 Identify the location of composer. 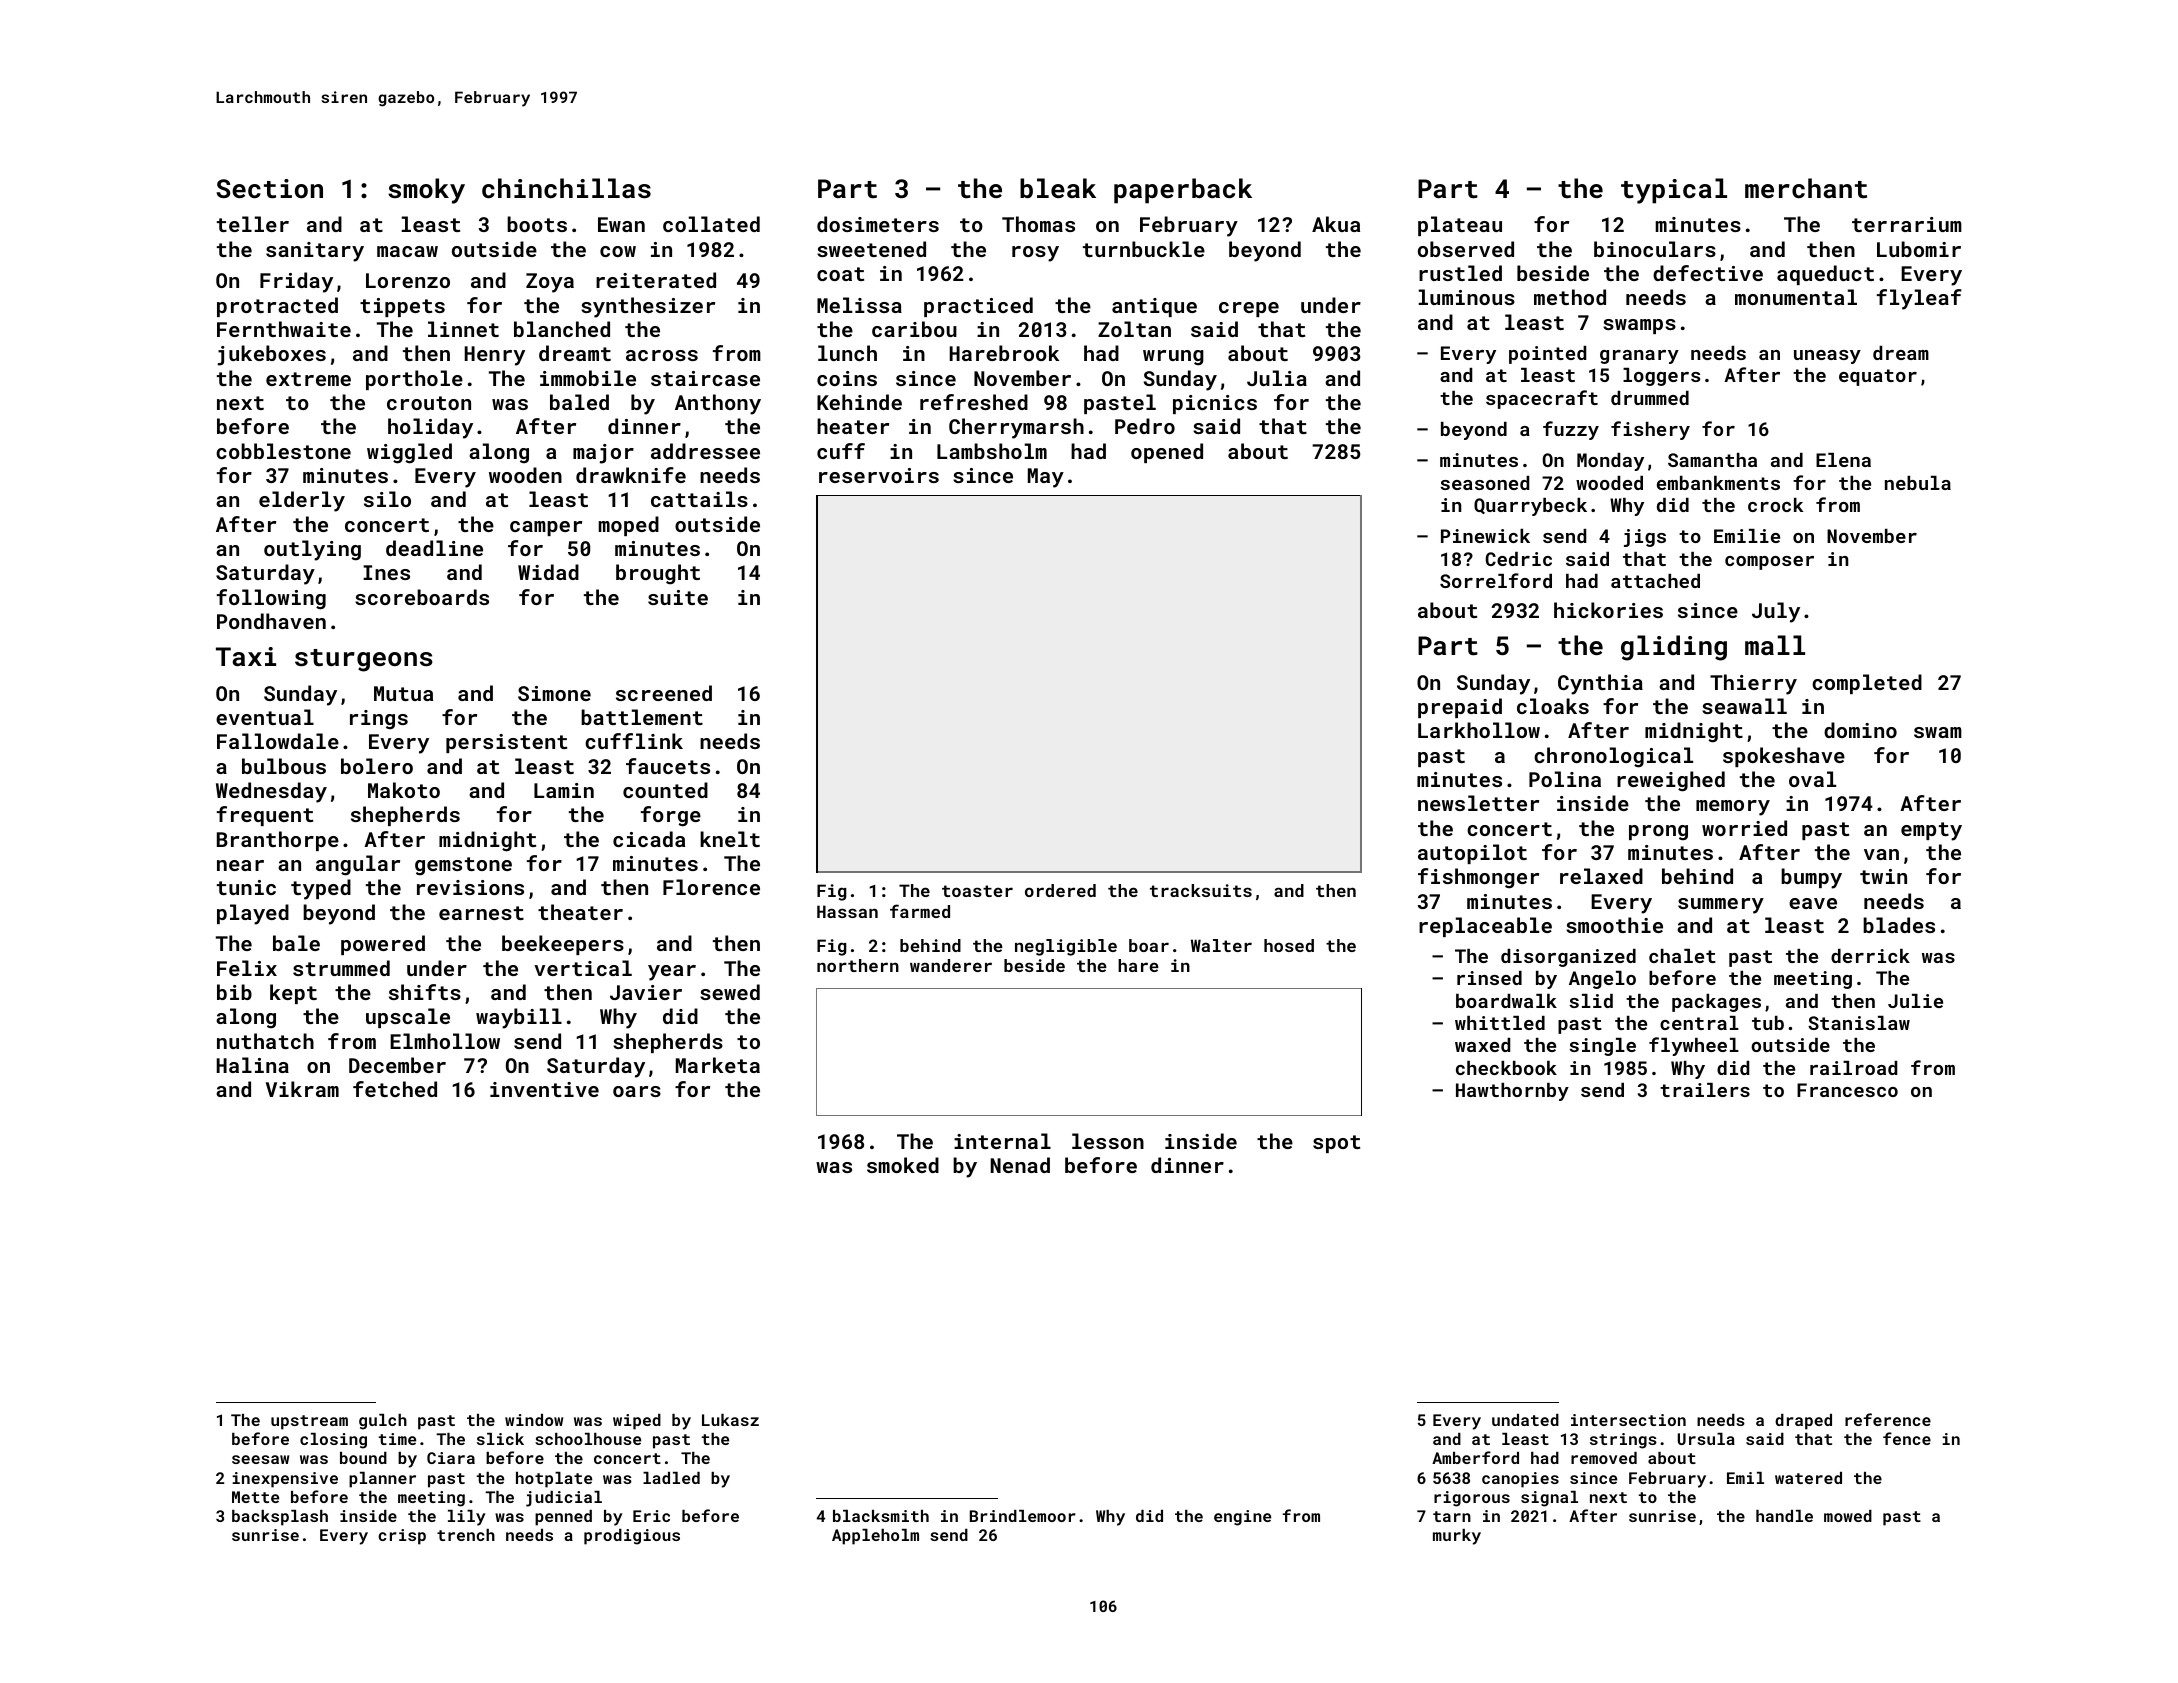
(1769, 563).
